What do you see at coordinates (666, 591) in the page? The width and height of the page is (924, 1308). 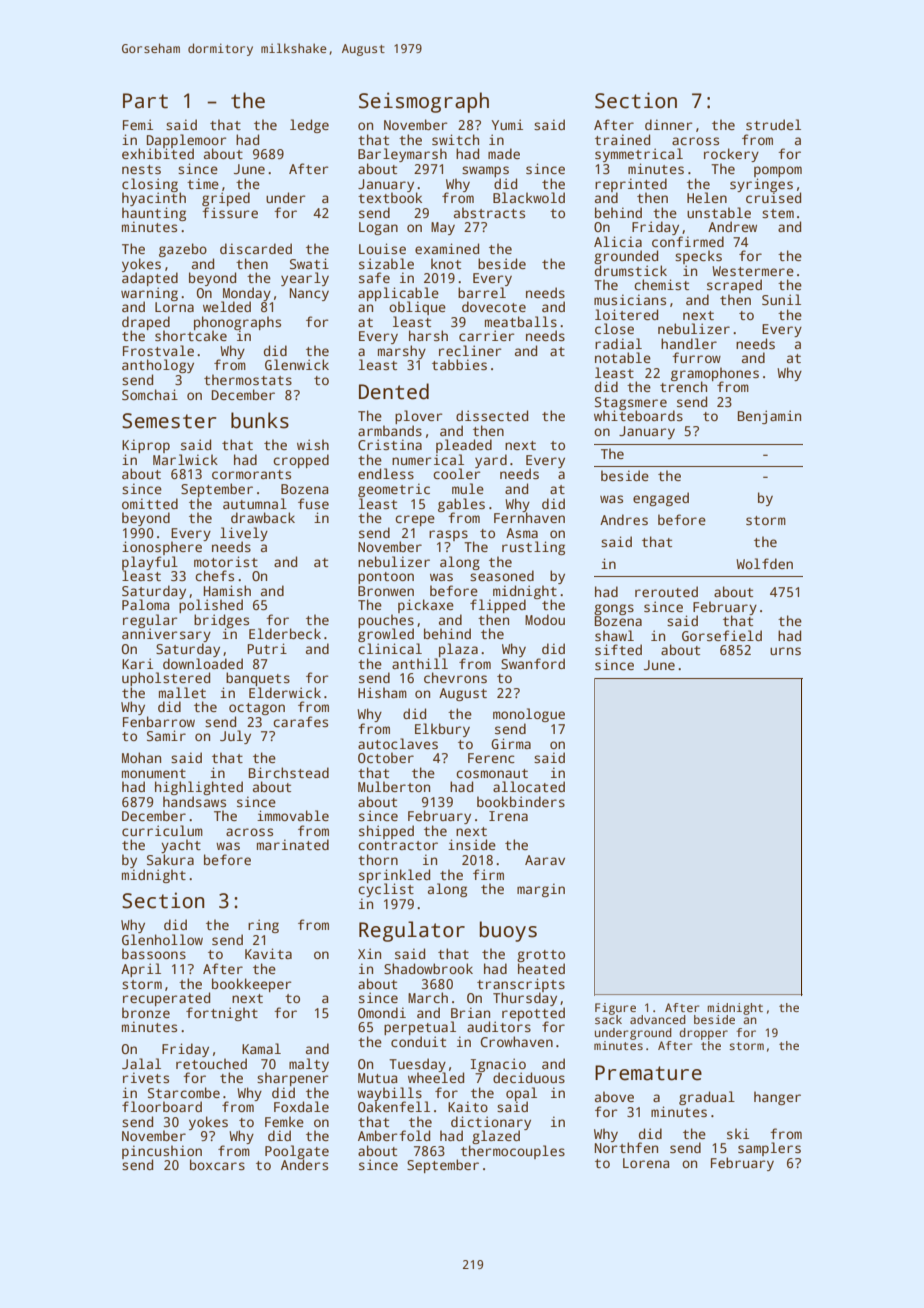 I see `rerouted` at bounding box center [666, 591].
